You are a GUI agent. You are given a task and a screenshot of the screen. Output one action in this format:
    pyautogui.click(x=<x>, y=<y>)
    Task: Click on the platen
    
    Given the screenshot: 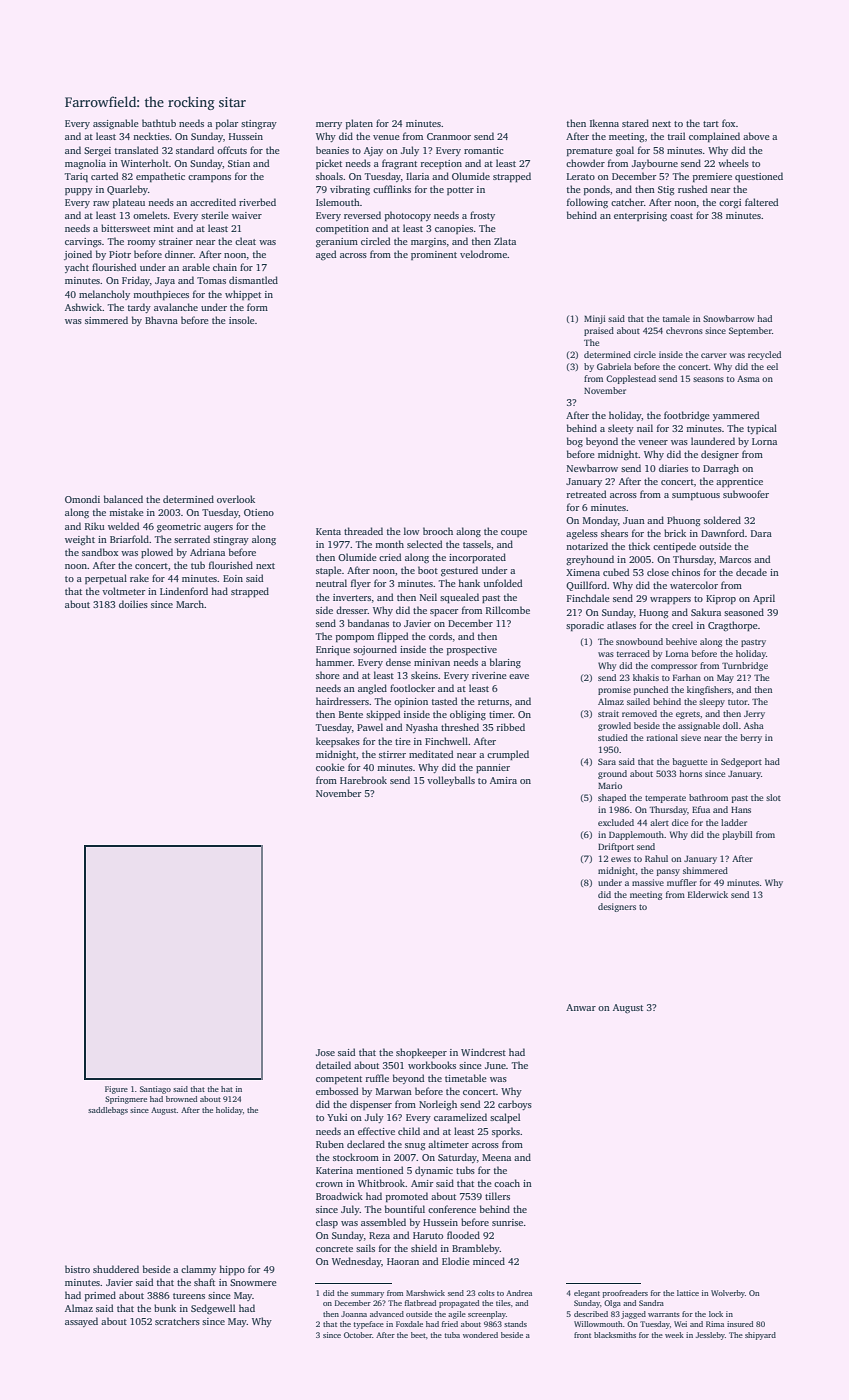 What is the action you would take?
    pyautogui.click(x=359, y=124)
